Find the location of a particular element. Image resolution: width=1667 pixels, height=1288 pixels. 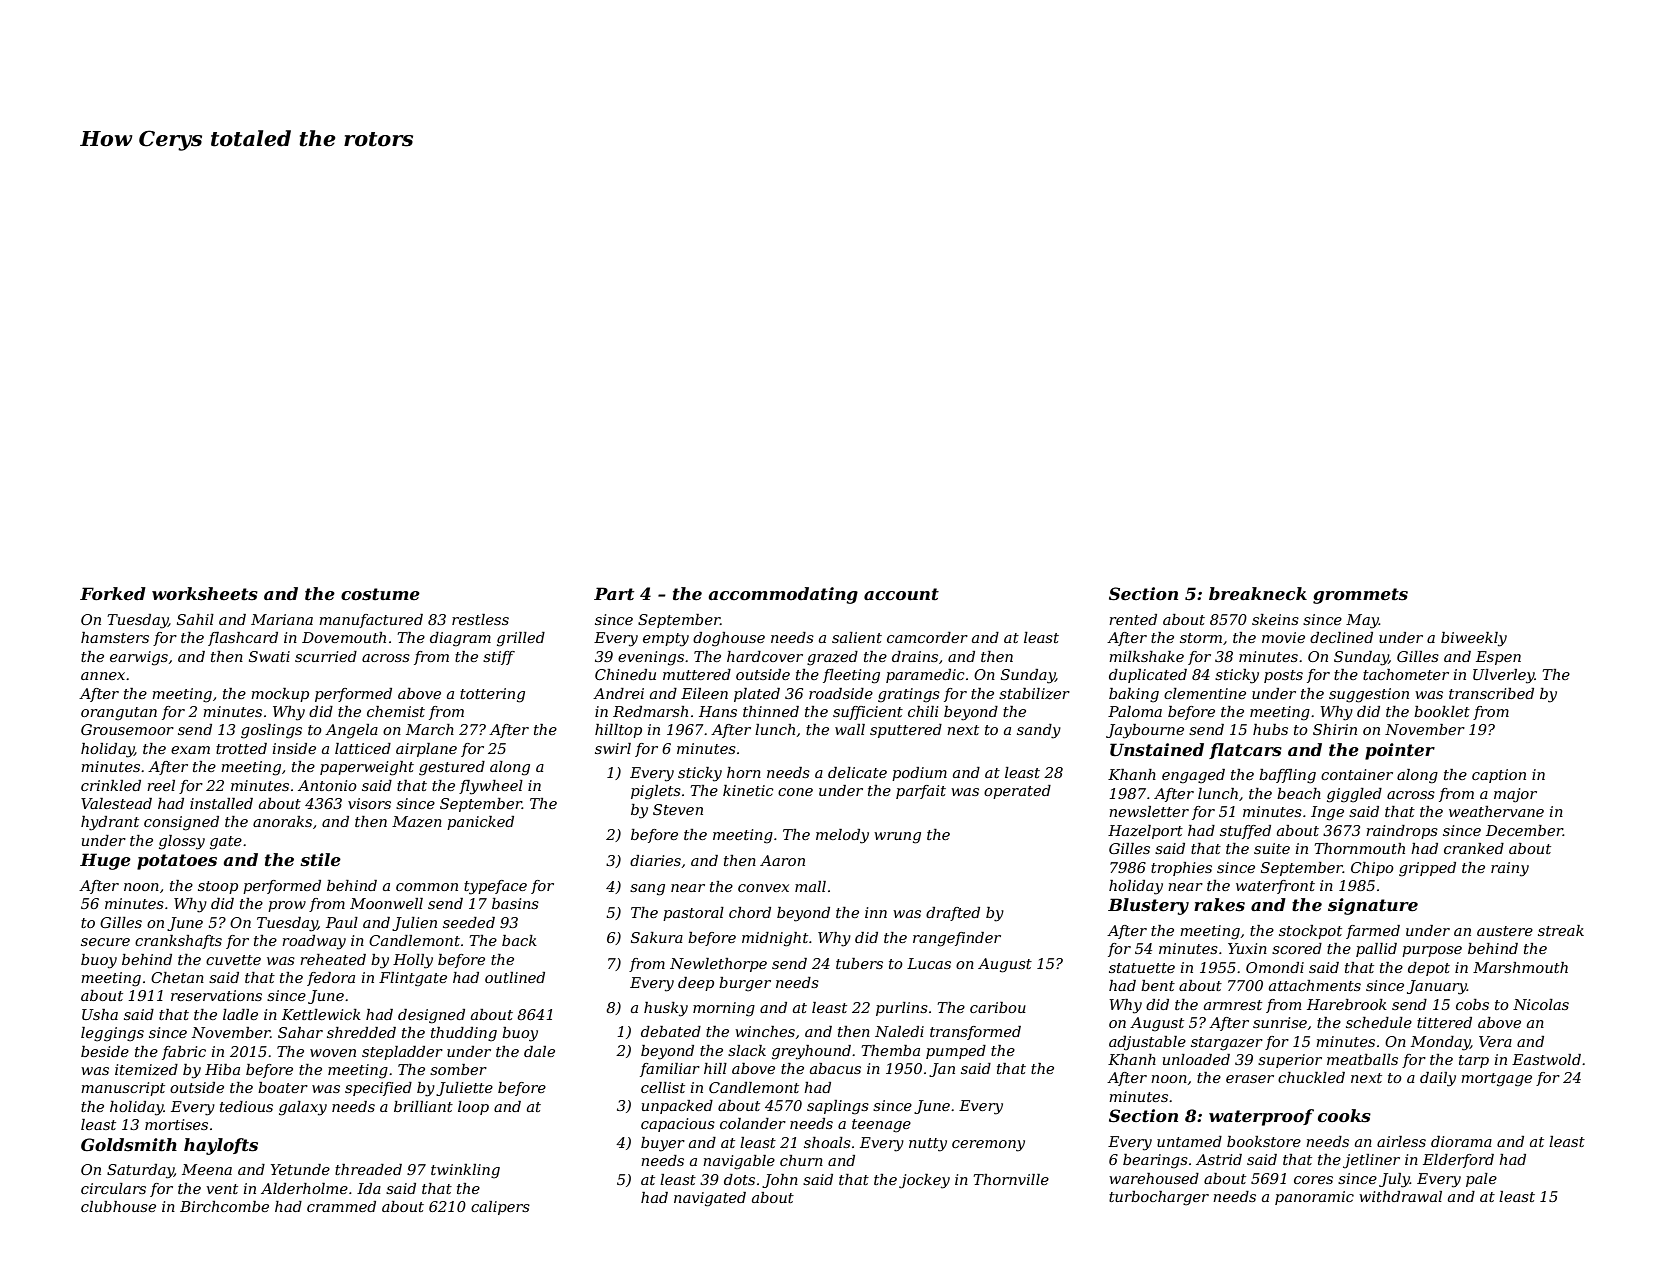

stiff is located at coordinates (499, 658).
